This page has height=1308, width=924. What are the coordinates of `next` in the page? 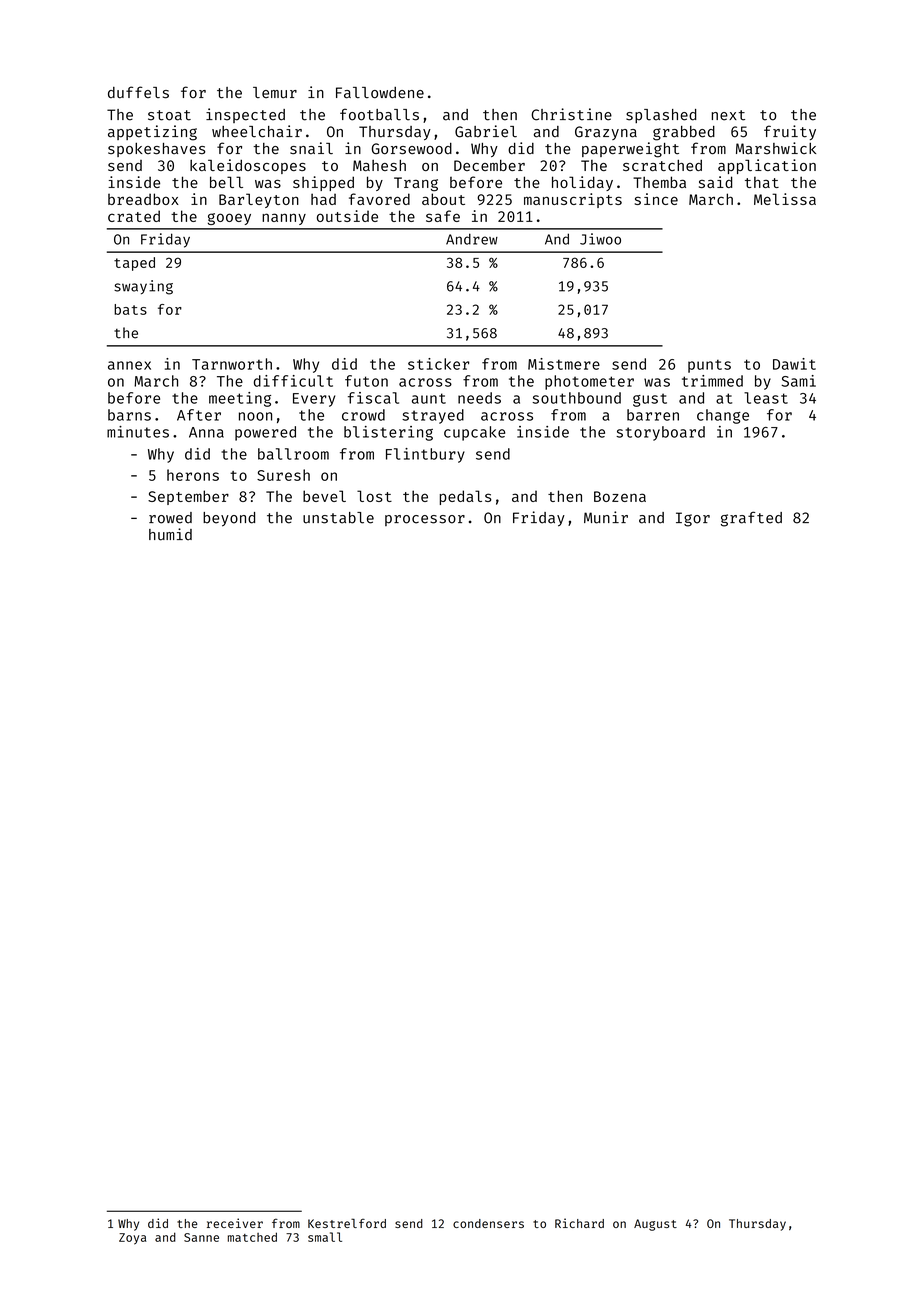 It's located at (728, 115).
